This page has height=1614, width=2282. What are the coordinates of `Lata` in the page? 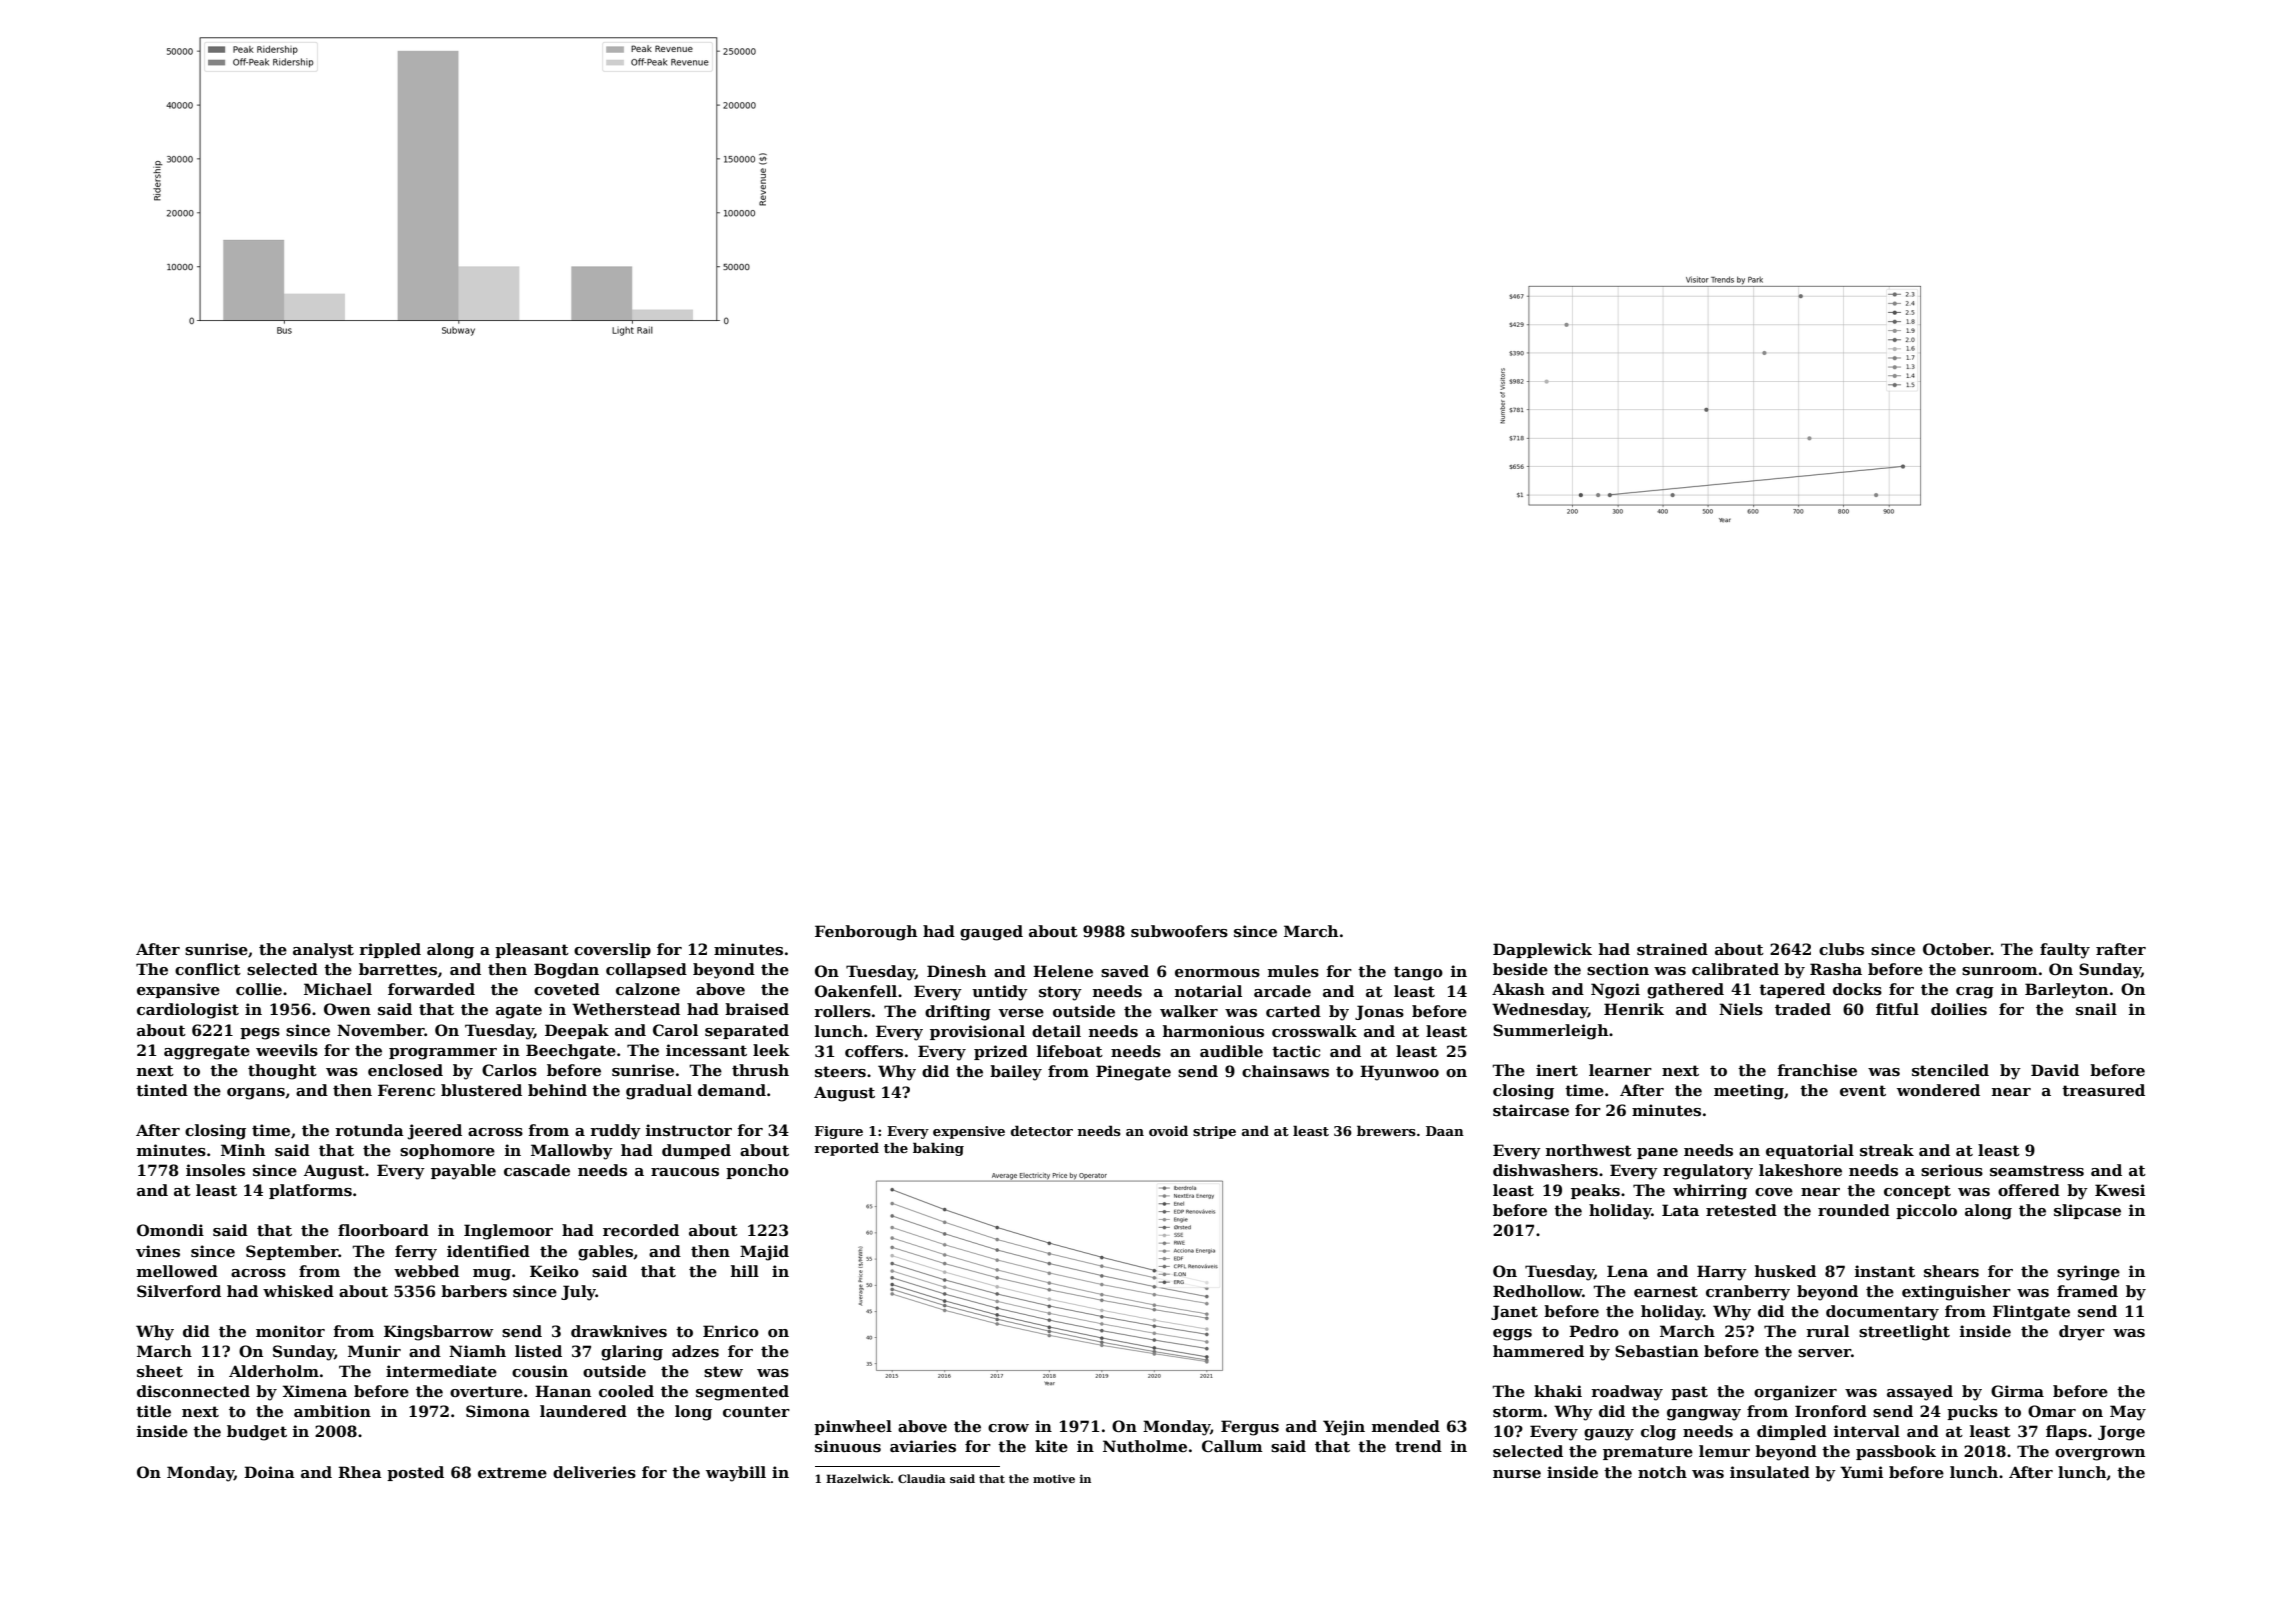 It's located at (1680, 1210).
